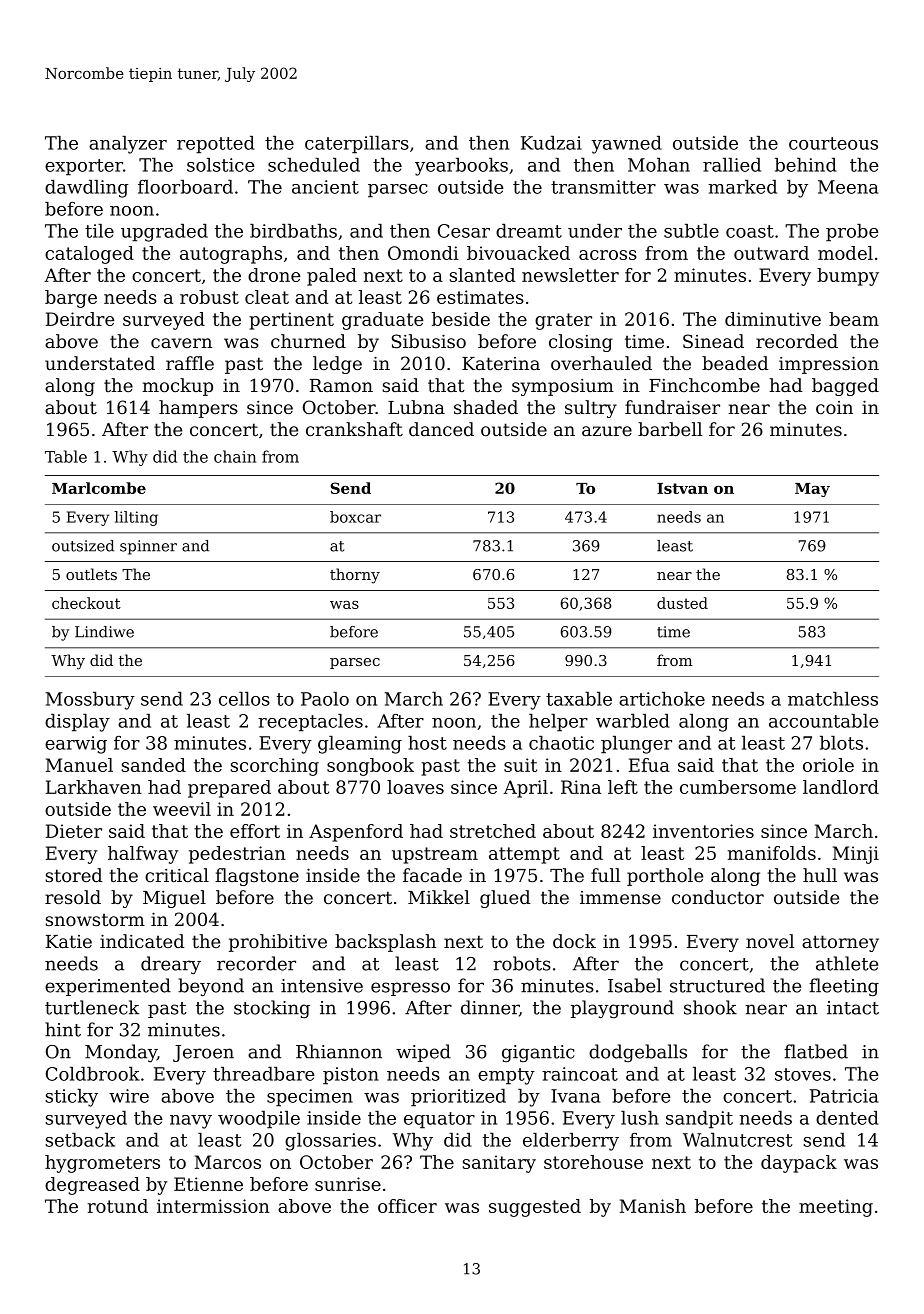  Describe the element at coordinates (732, 165) in the screenshot. I see `rallied` at that location.
